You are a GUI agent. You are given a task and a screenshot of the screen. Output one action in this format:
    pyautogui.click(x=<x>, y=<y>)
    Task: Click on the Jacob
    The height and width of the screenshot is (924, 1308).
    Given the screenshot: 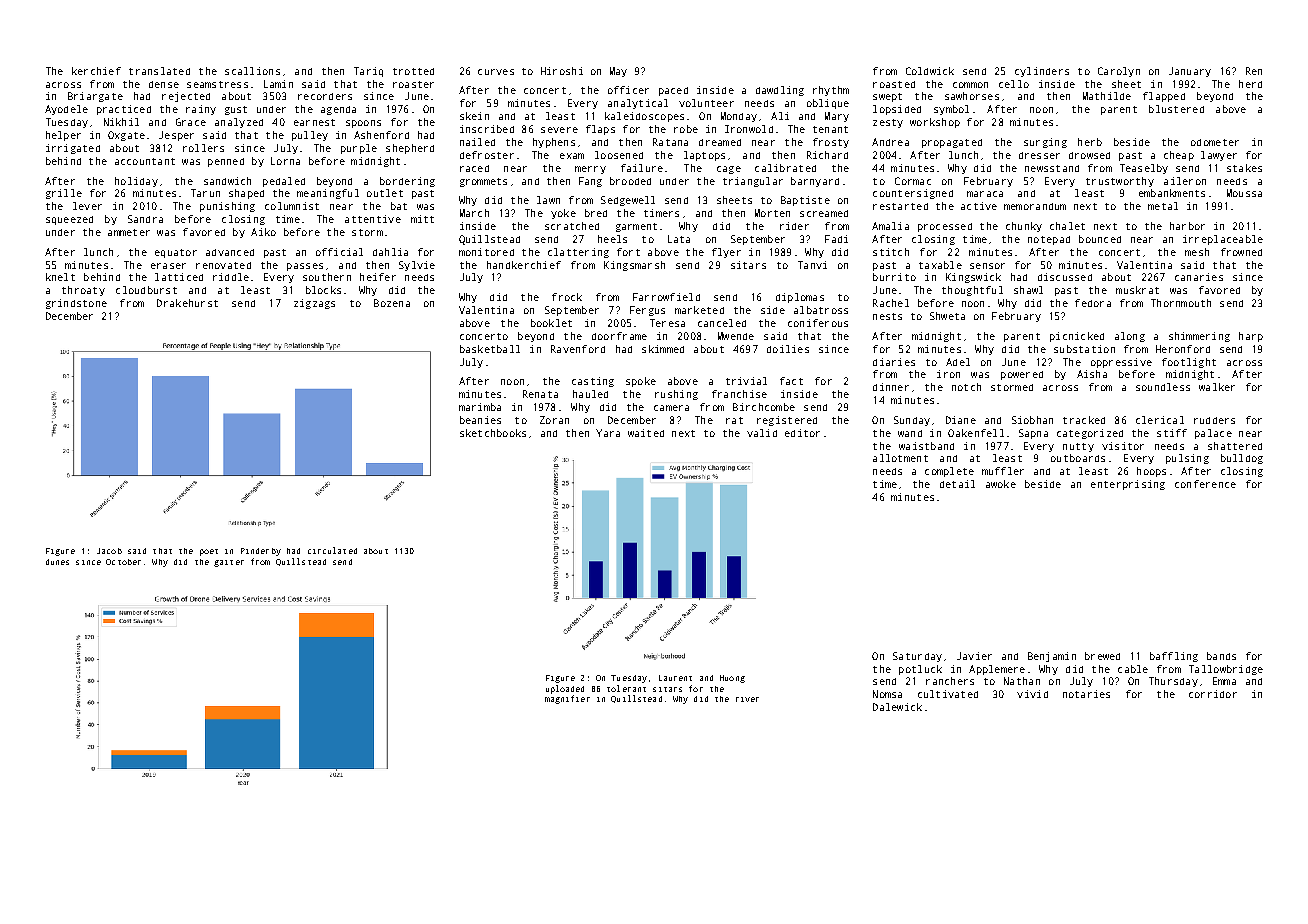 What is the action you would take?
    pyautogui.click(x=109, y=551)
